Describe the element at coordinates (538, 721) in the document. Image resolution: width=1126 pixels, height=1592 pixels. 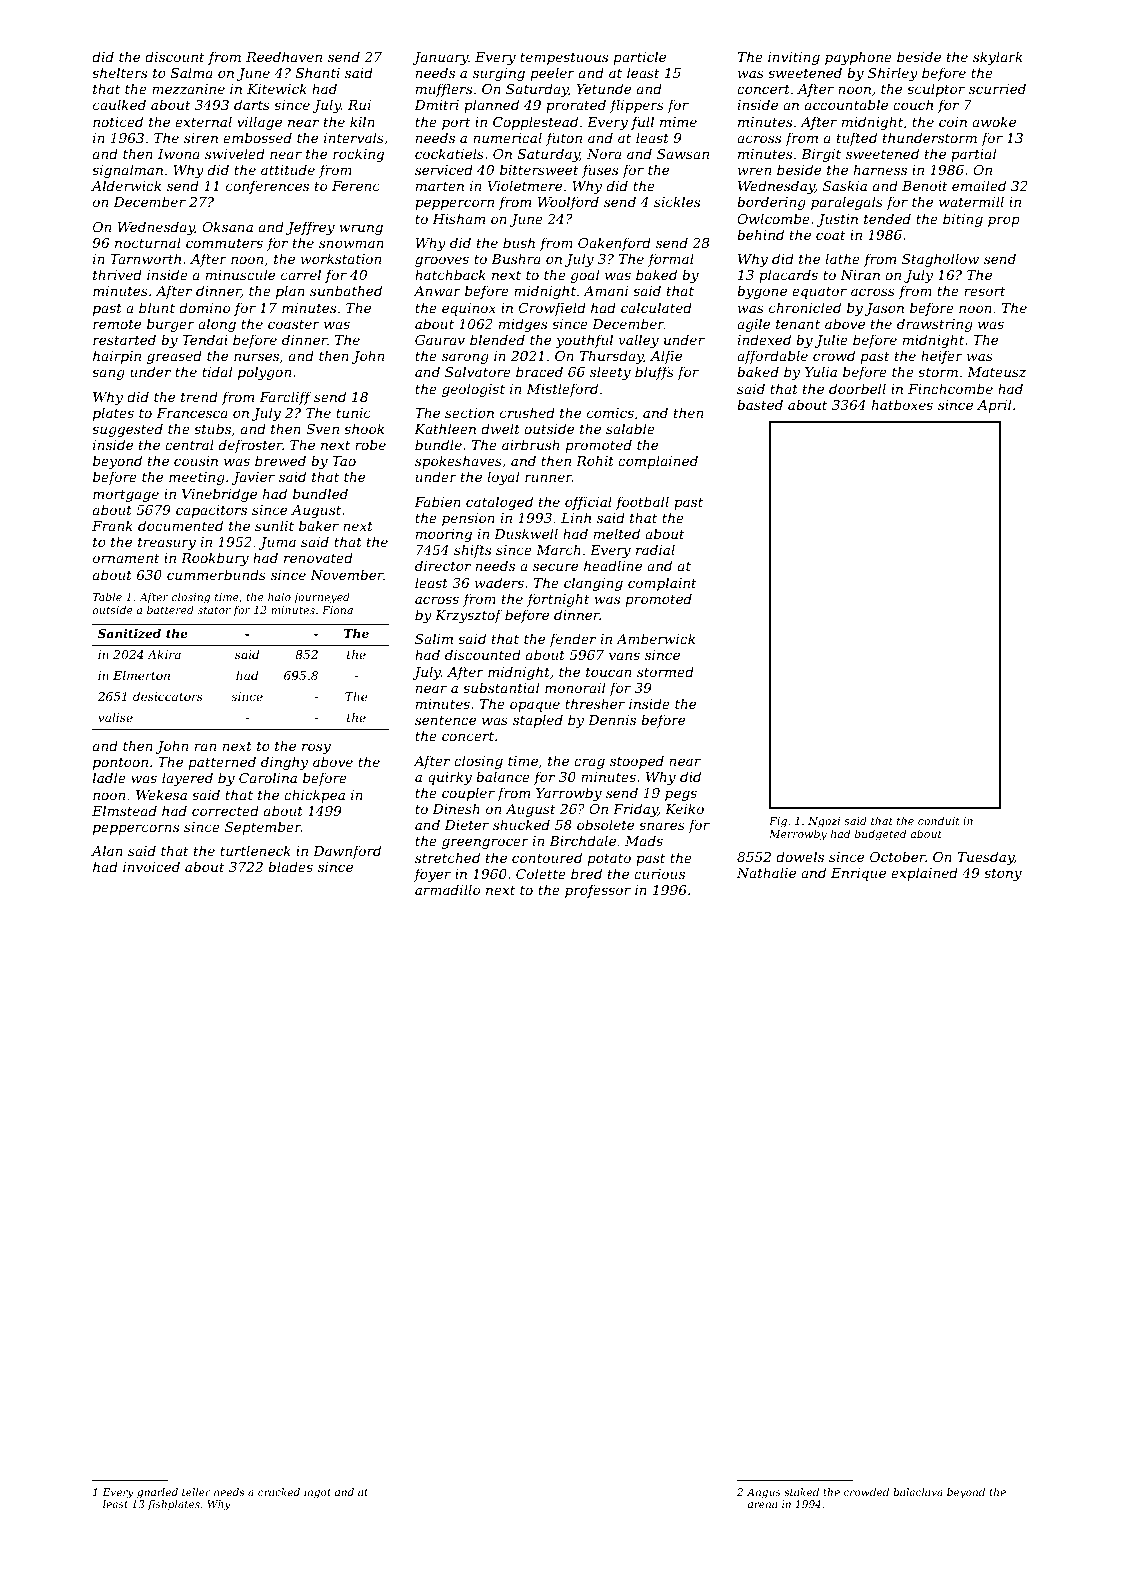
I see `stapled` at that location.
